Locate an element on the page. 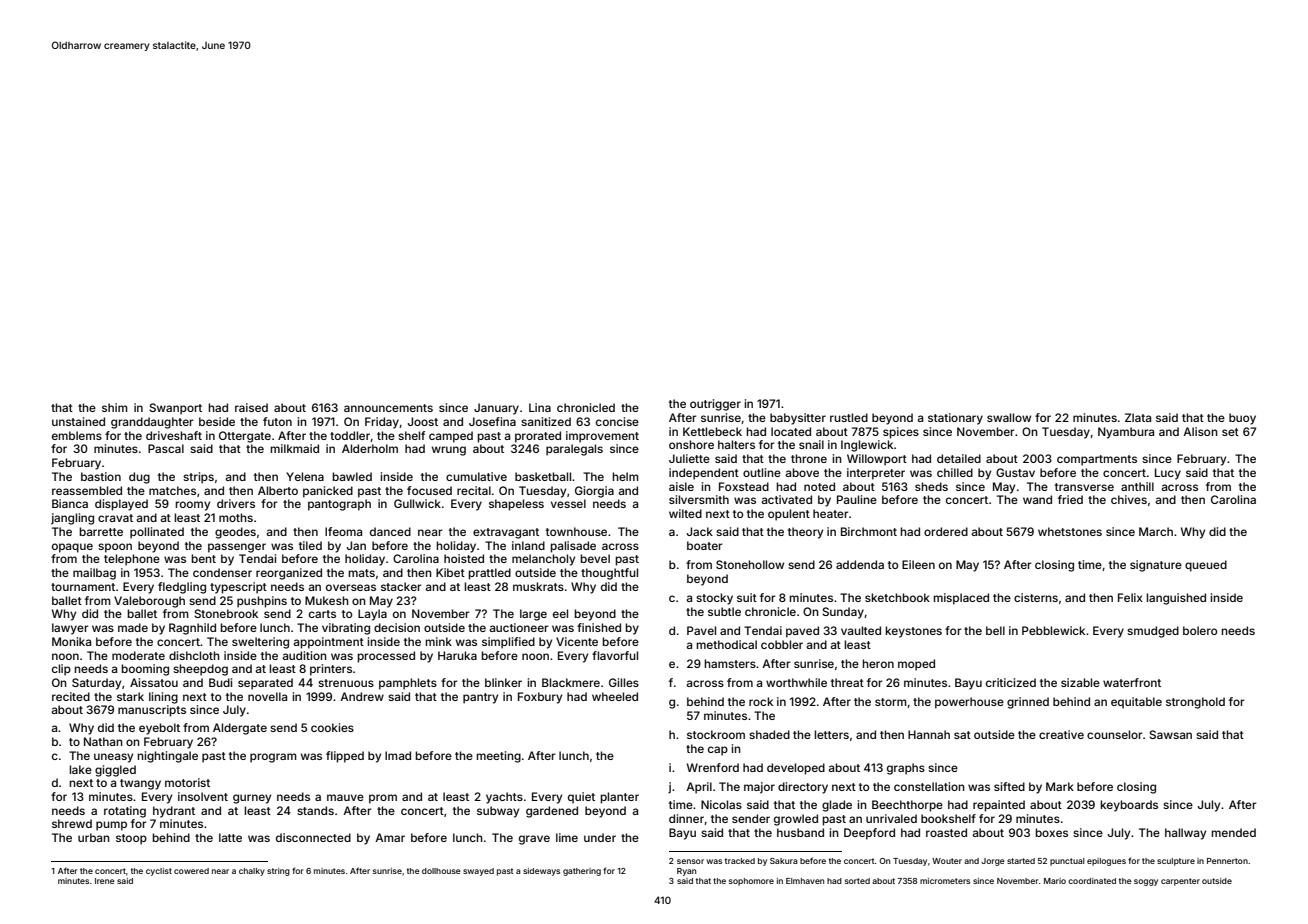 This document has width=1308, height=924. Friday is located at coordinates (382, 423).
